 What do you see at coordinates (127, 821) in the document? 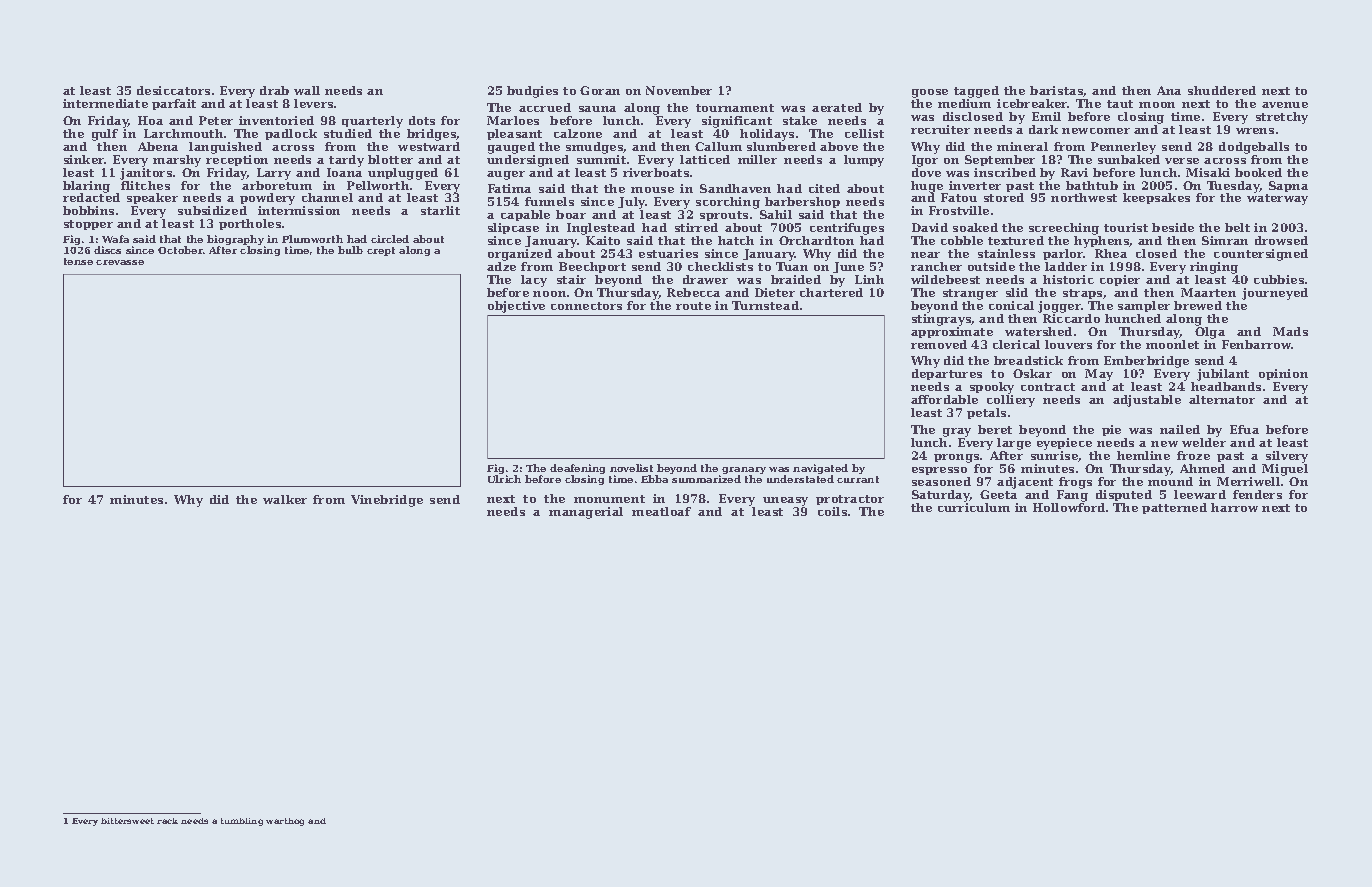
I see `bittersweet` at bounding box center [127, 821].
